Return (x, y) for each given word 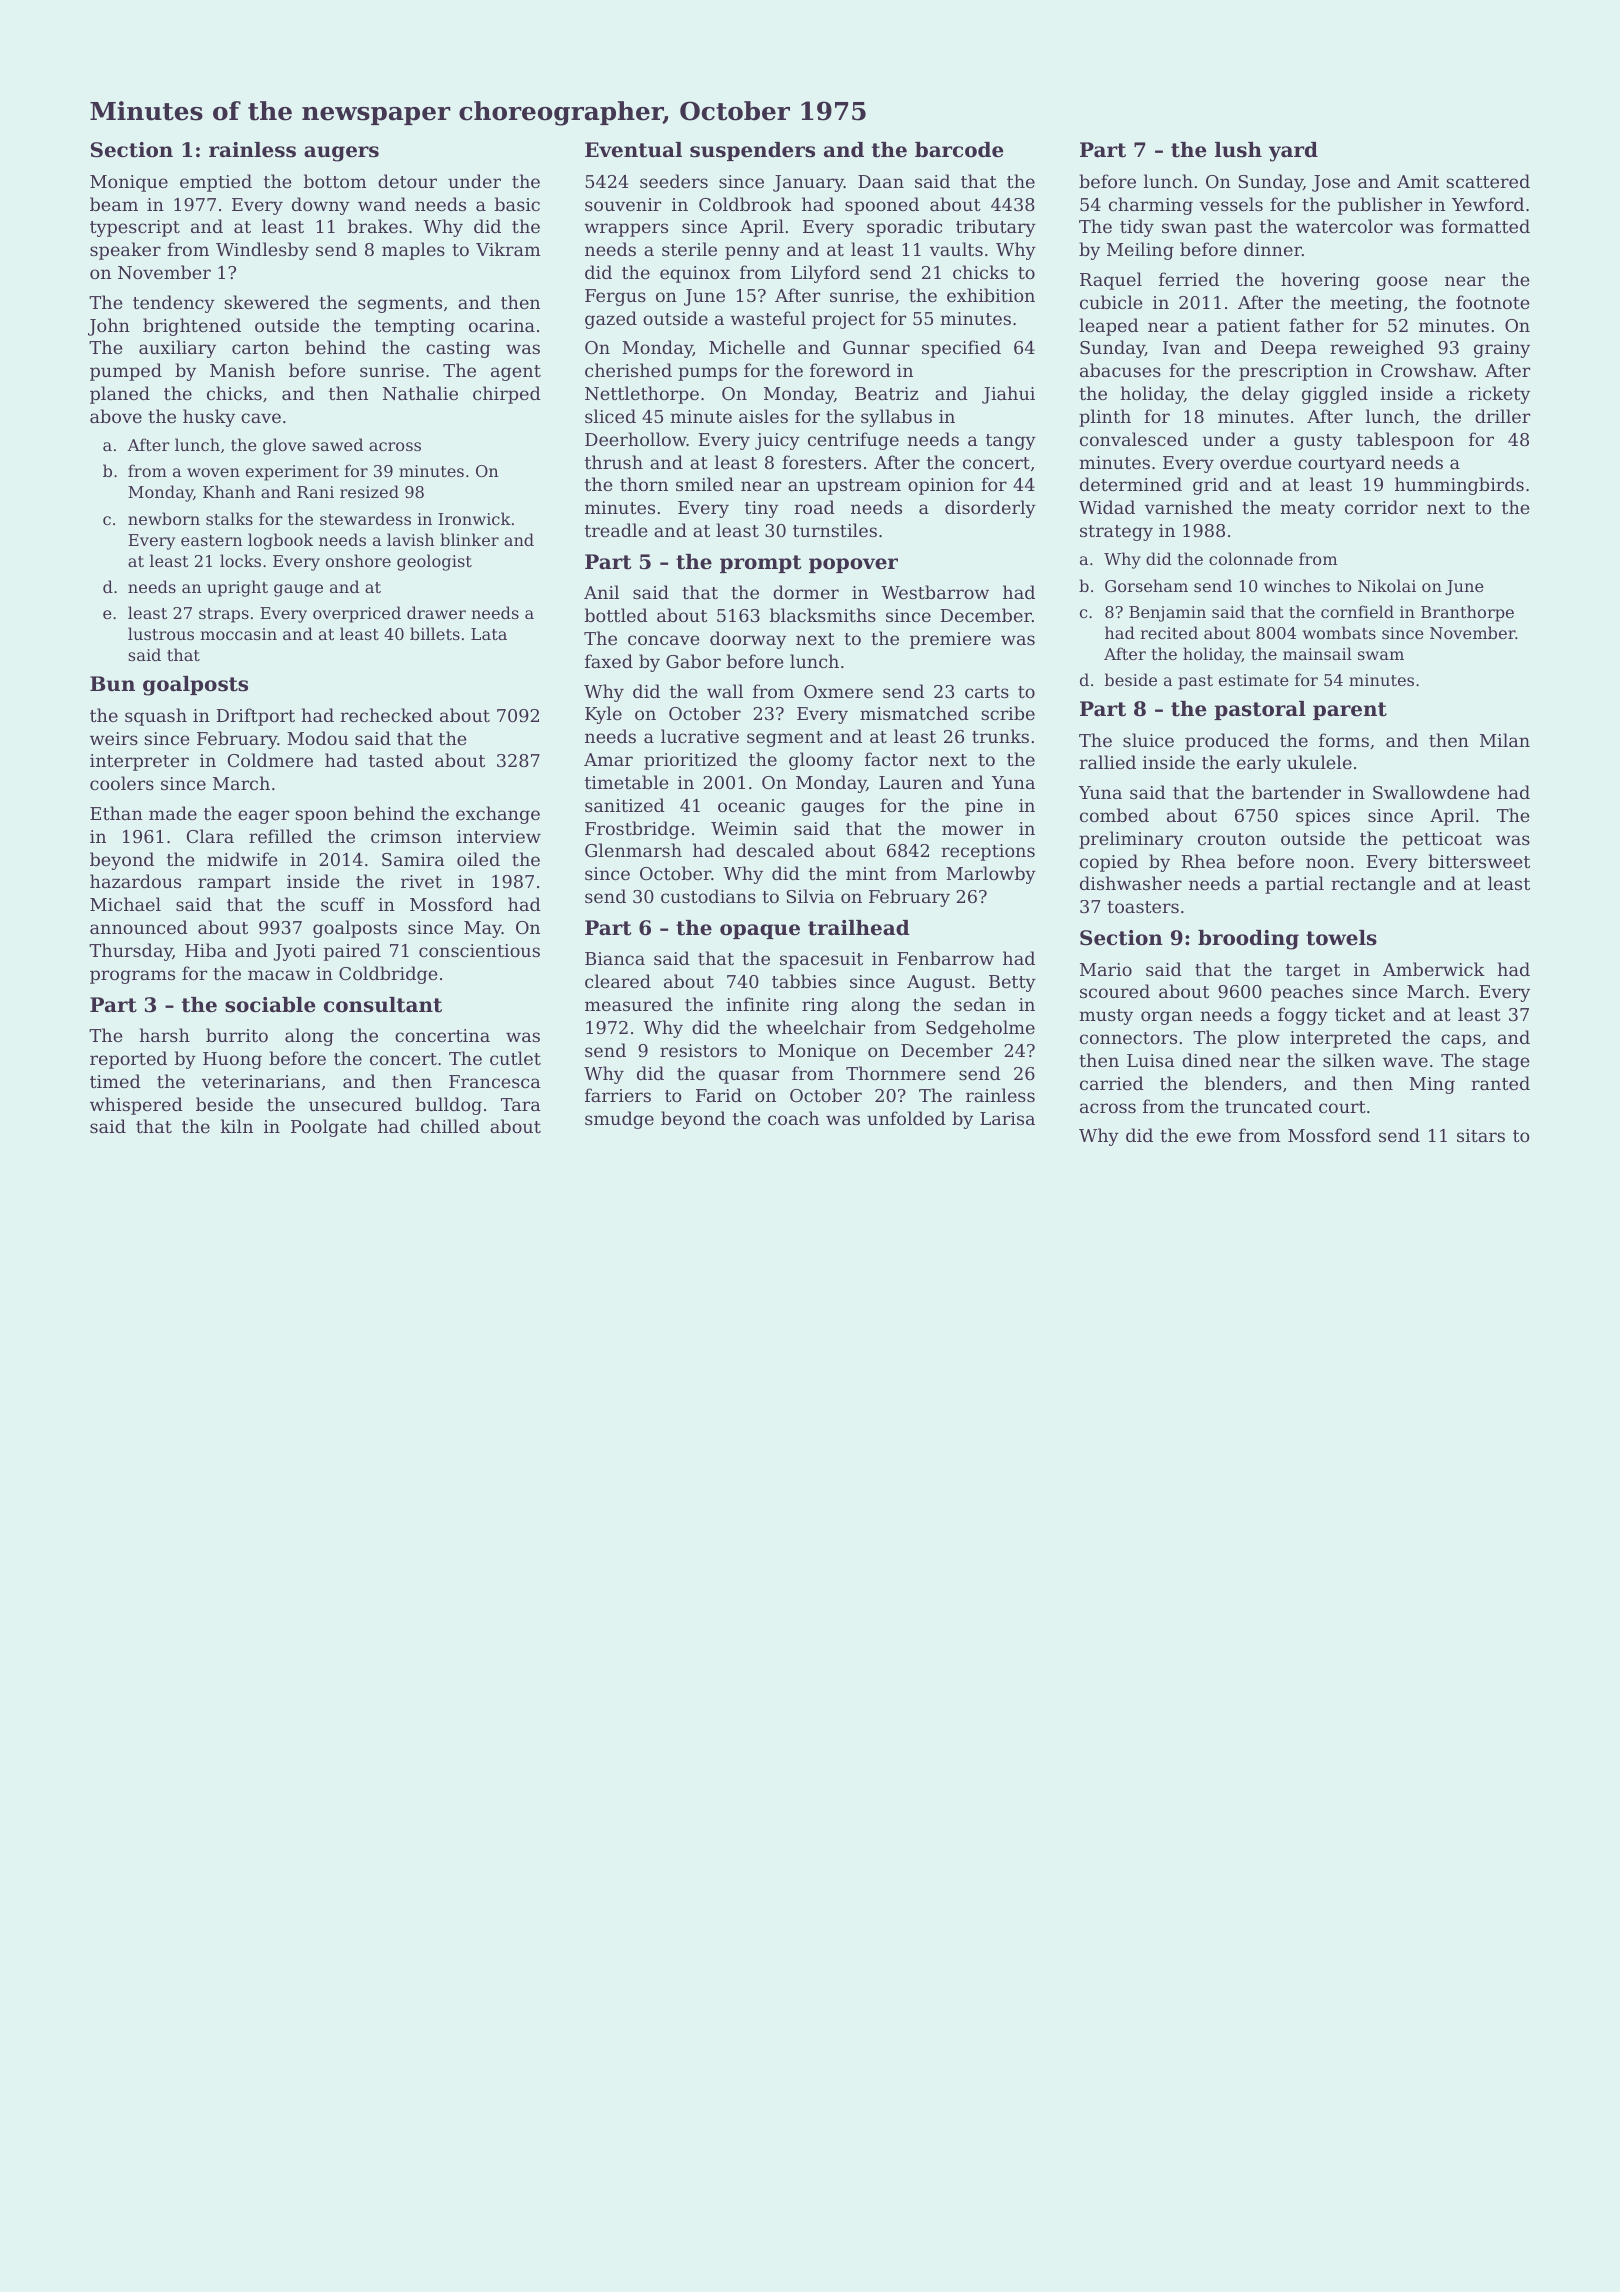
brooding (1248, 940)
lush (1238, 150)
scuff (343, 904)
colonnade (1251, 558)
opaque (760, 931)
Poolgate (329, 1128)
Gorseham (1146, 585)
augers (341, 154)
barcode (959, 150)
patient (1248, 327)
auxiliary (177, 349)
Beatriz (886, 393)
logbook (280, 541)
